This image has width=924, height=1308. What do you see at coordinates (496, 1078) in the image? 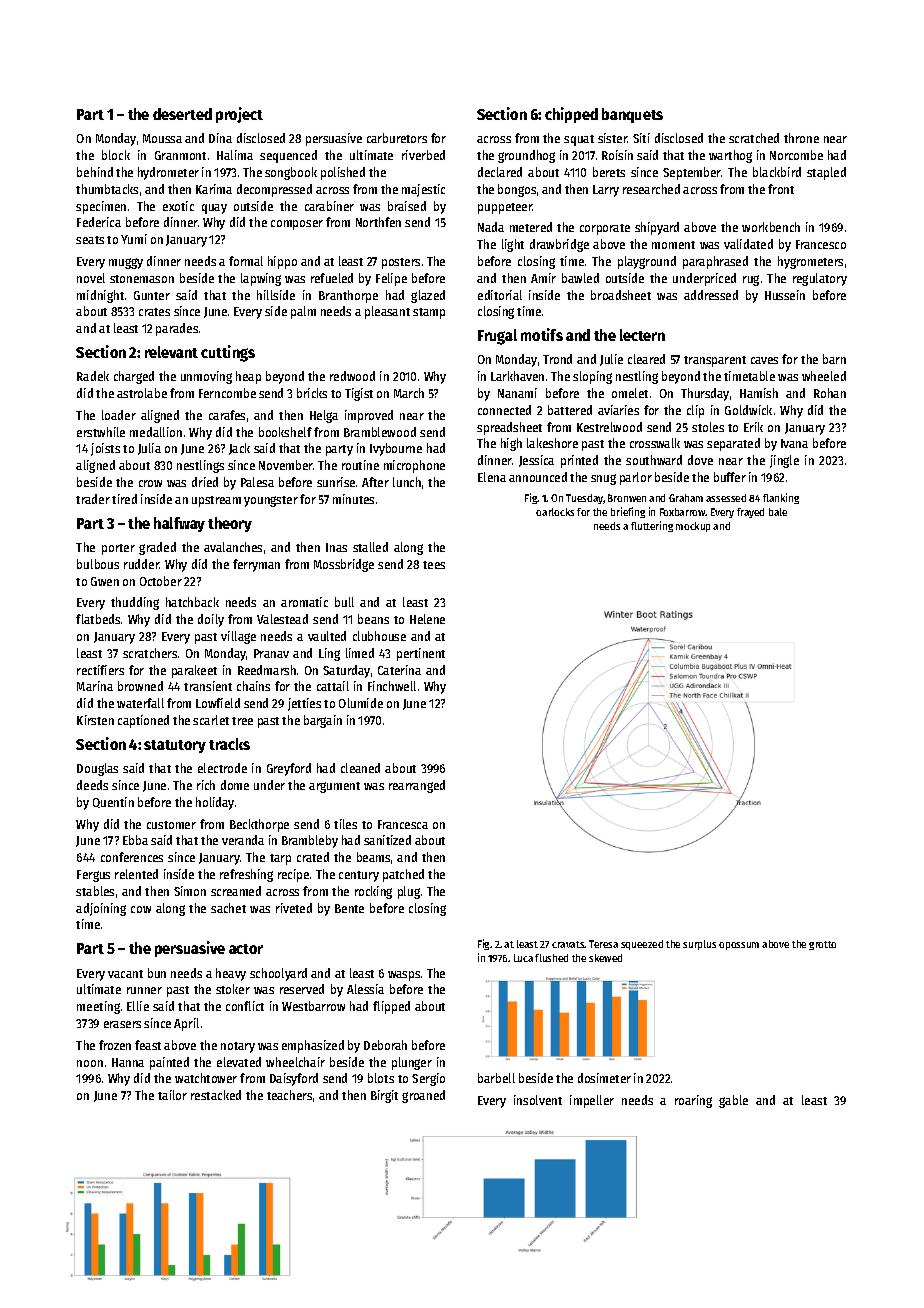
I see `barbell` at bounding box center [496, 1078].
